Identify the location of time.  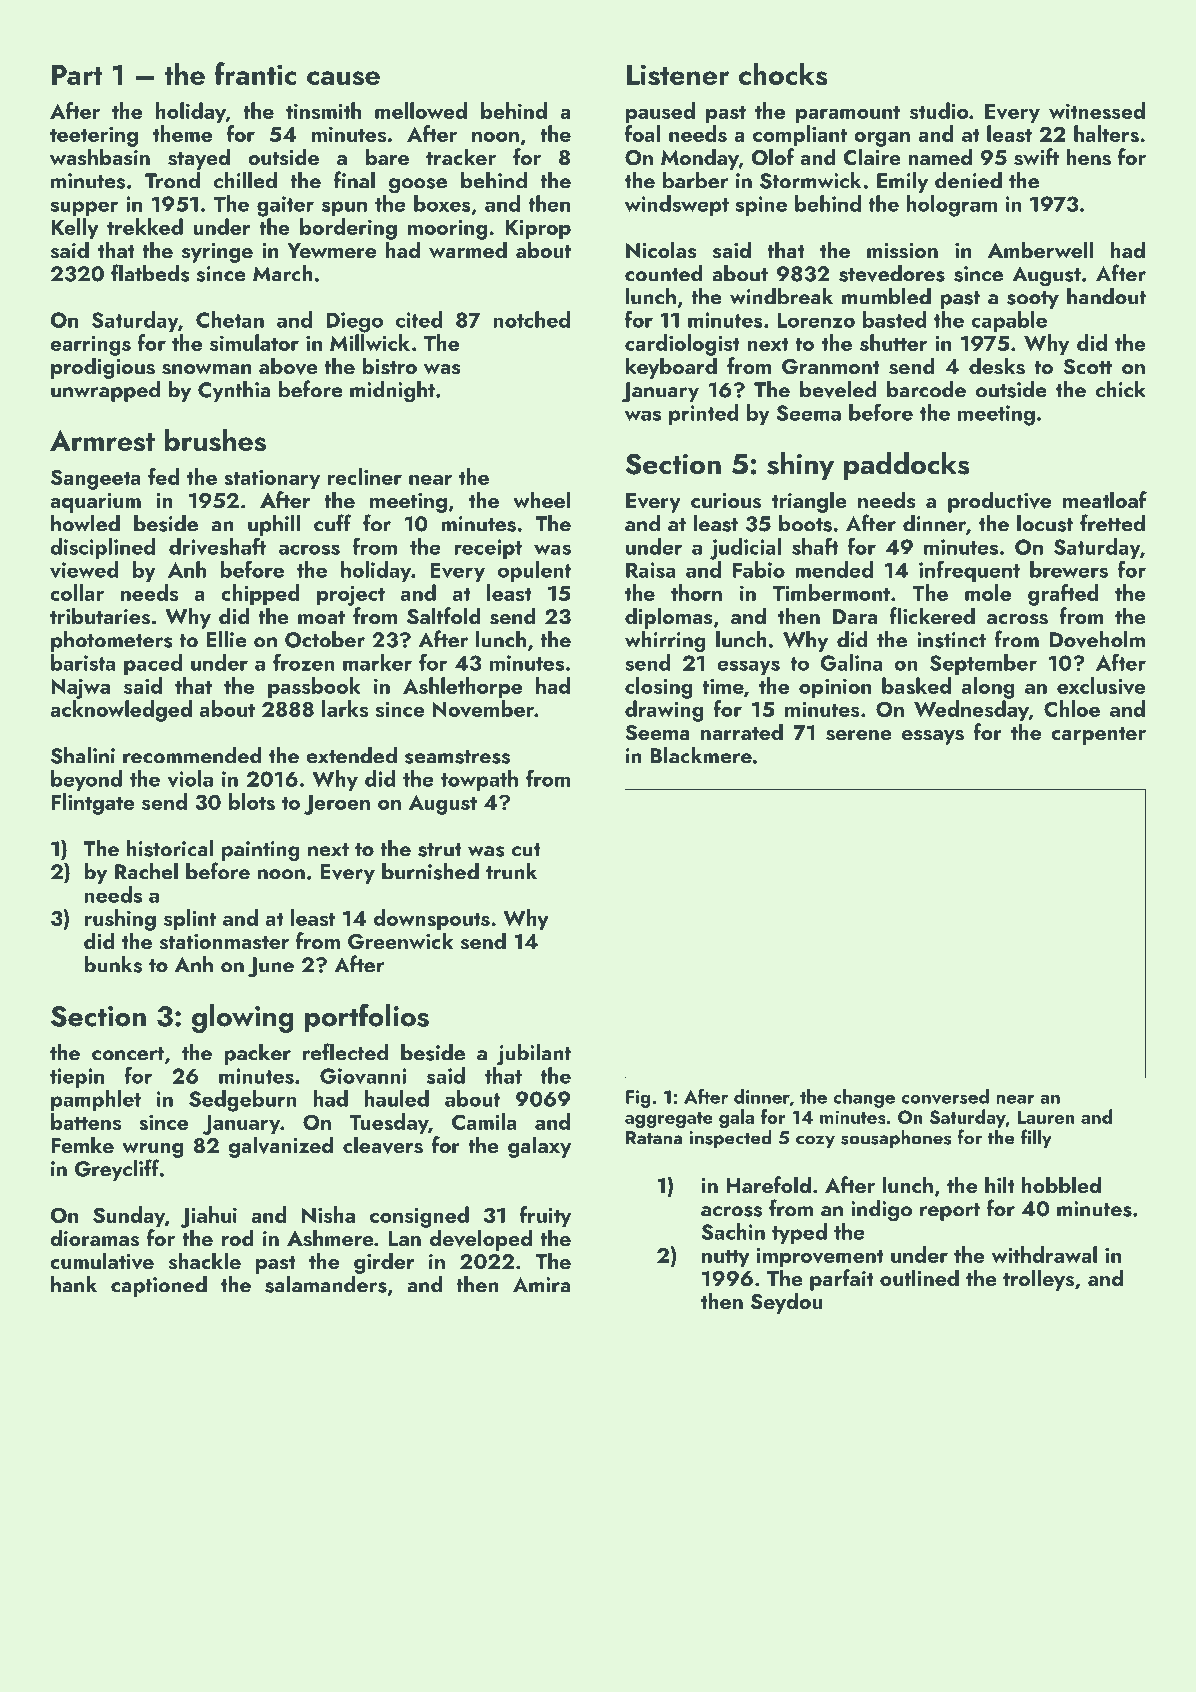
(723, 686).
